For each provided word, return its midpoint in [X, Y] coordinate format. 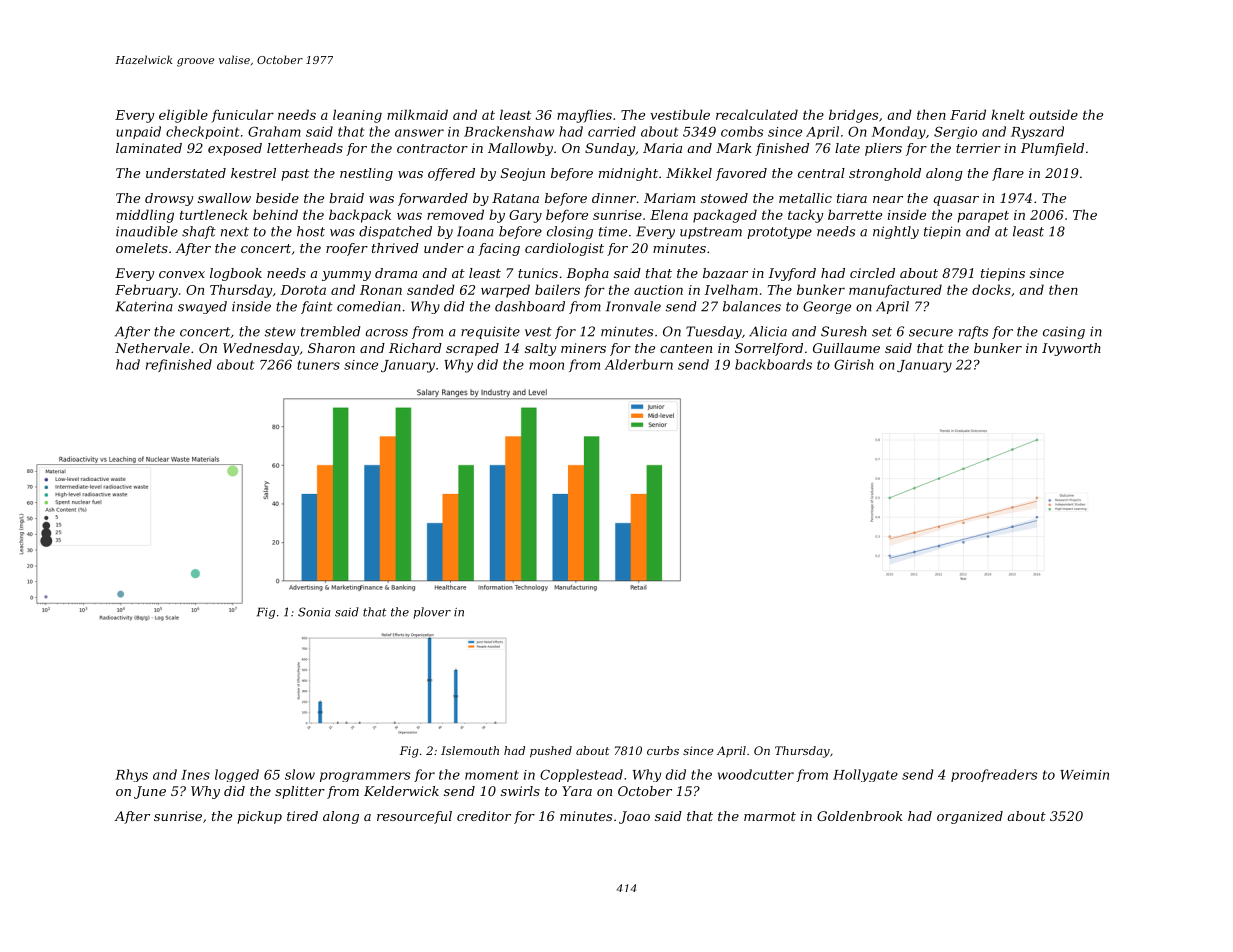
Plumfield [1052, 149]
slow [300, 774]
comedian [369, 306]
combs [742, 131]
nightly [896, 232]
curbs [663, 750]
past [295, 175]
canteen [686, 348]
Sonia [314, 612]
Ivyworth [1071, 349]
